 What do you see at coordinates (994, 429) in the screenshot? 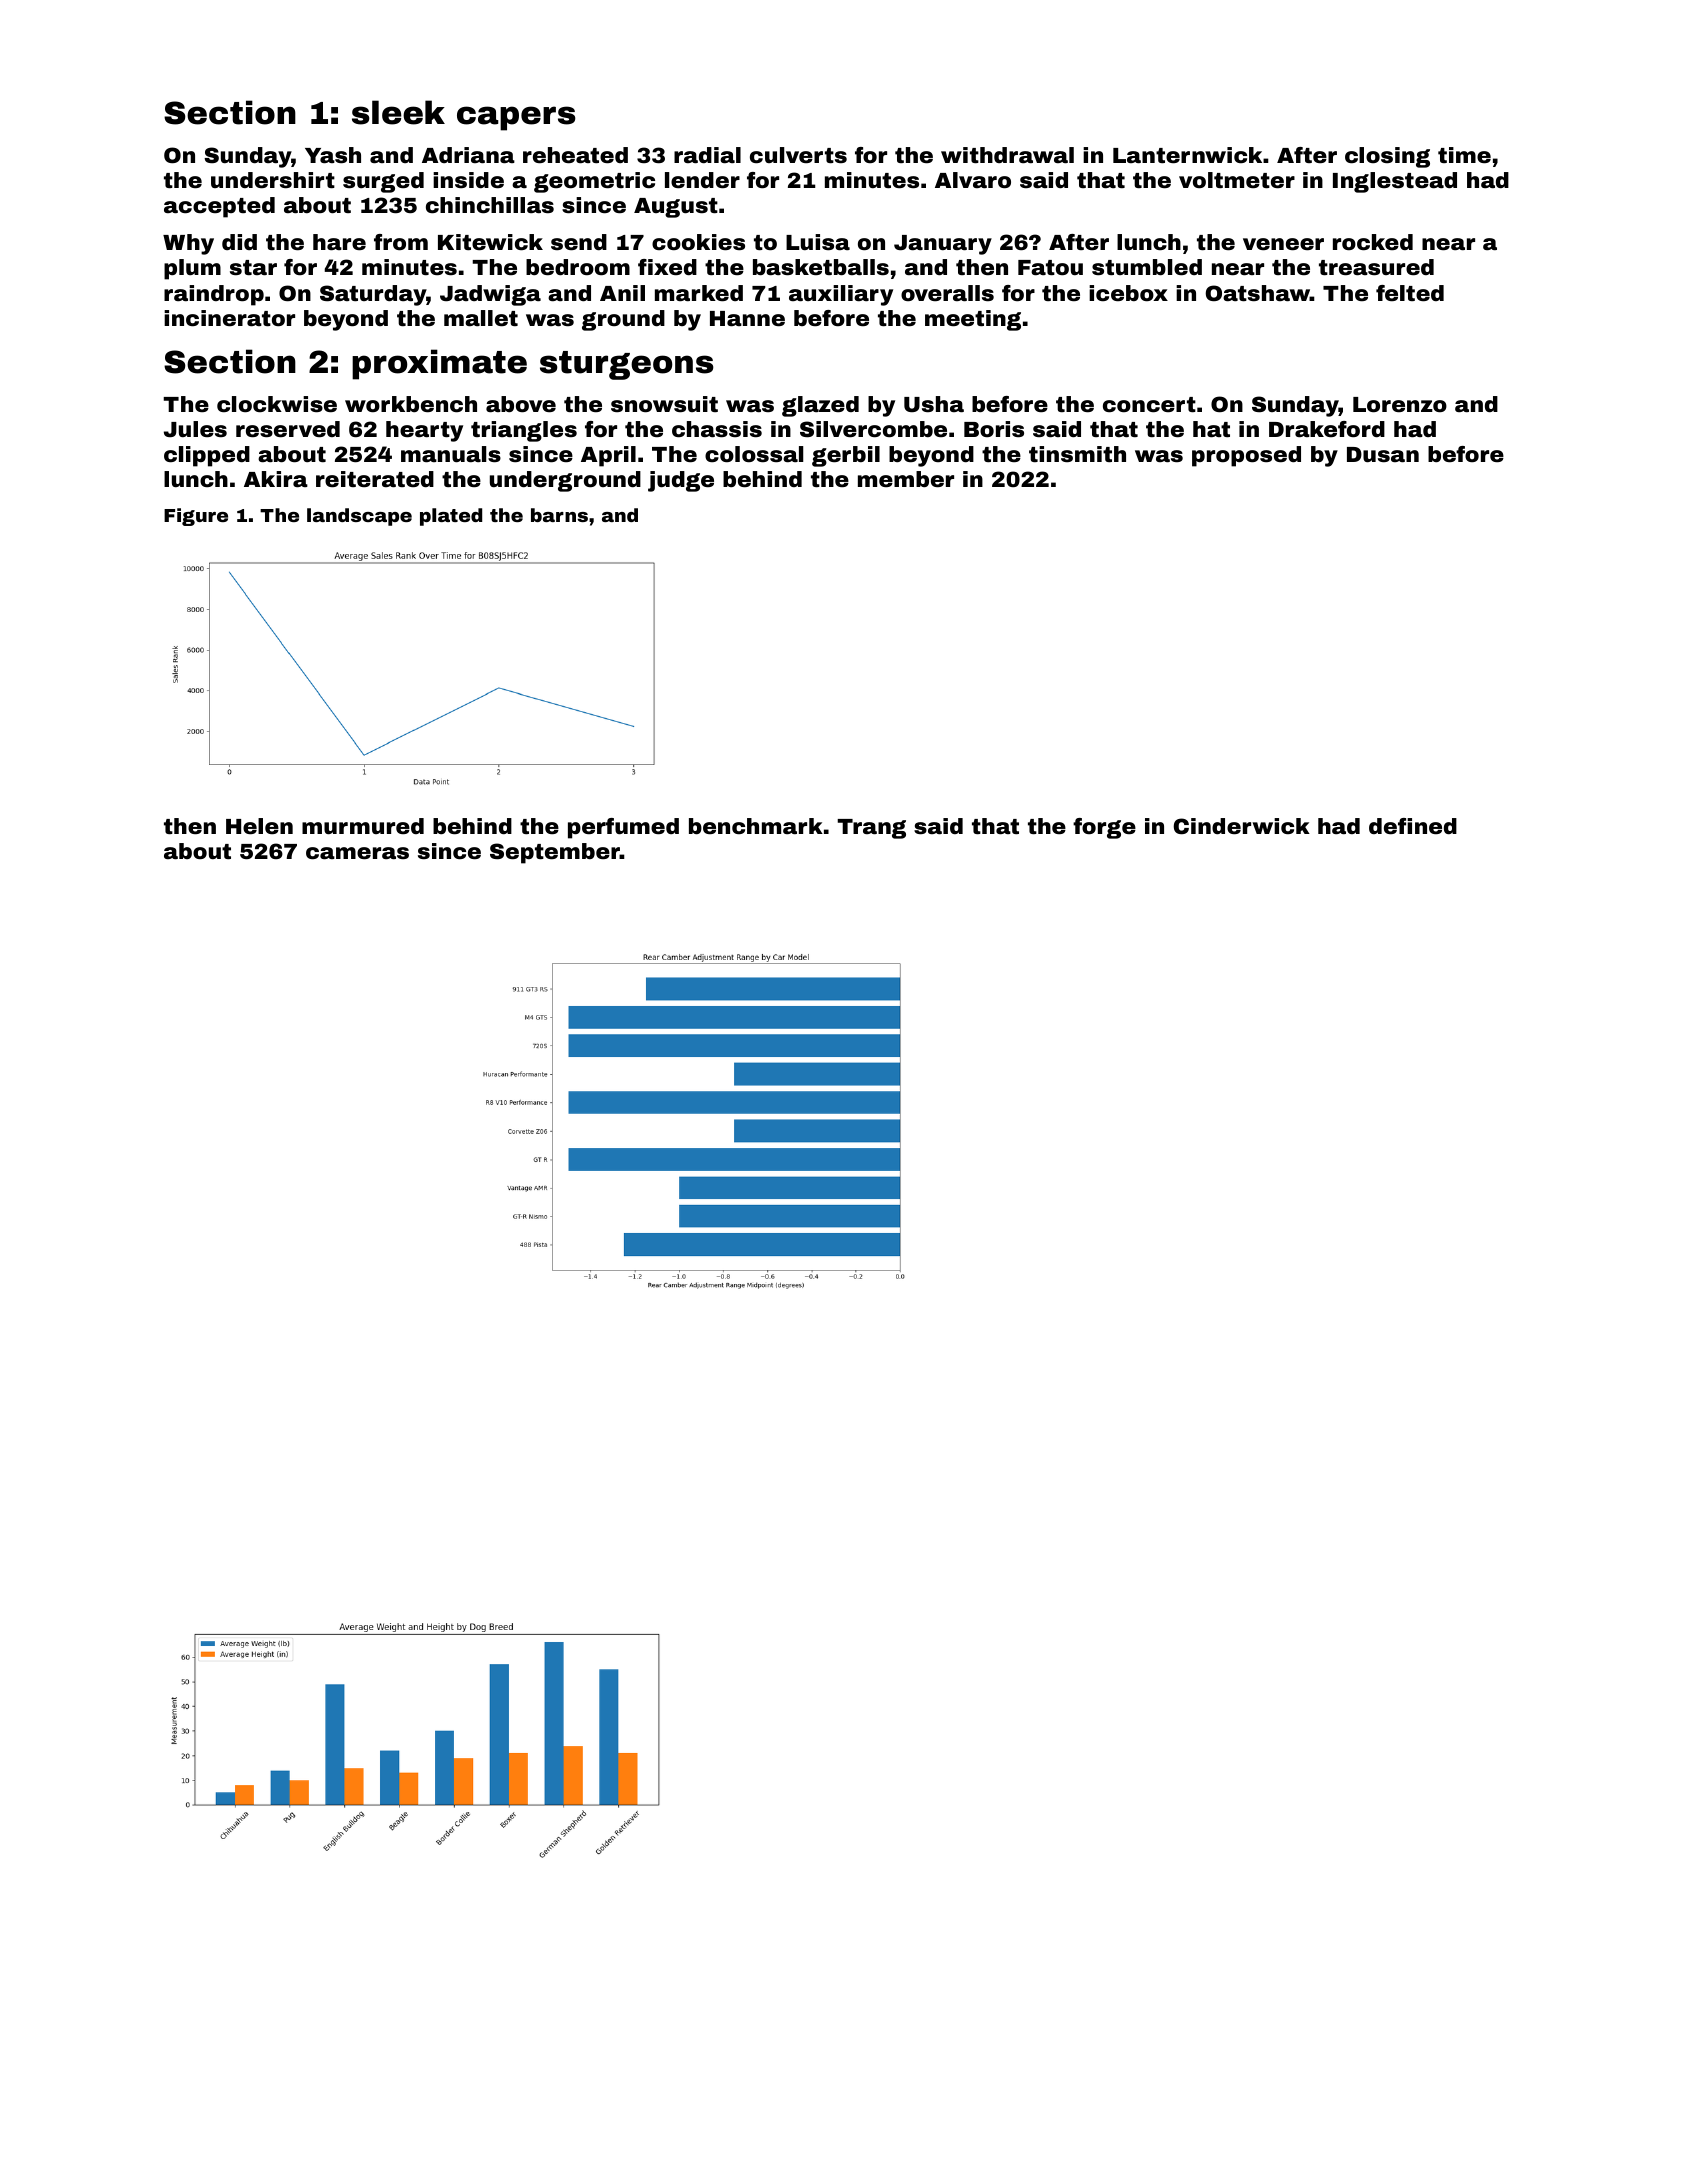
I see `Boris` at bounding box center [994, 429].
